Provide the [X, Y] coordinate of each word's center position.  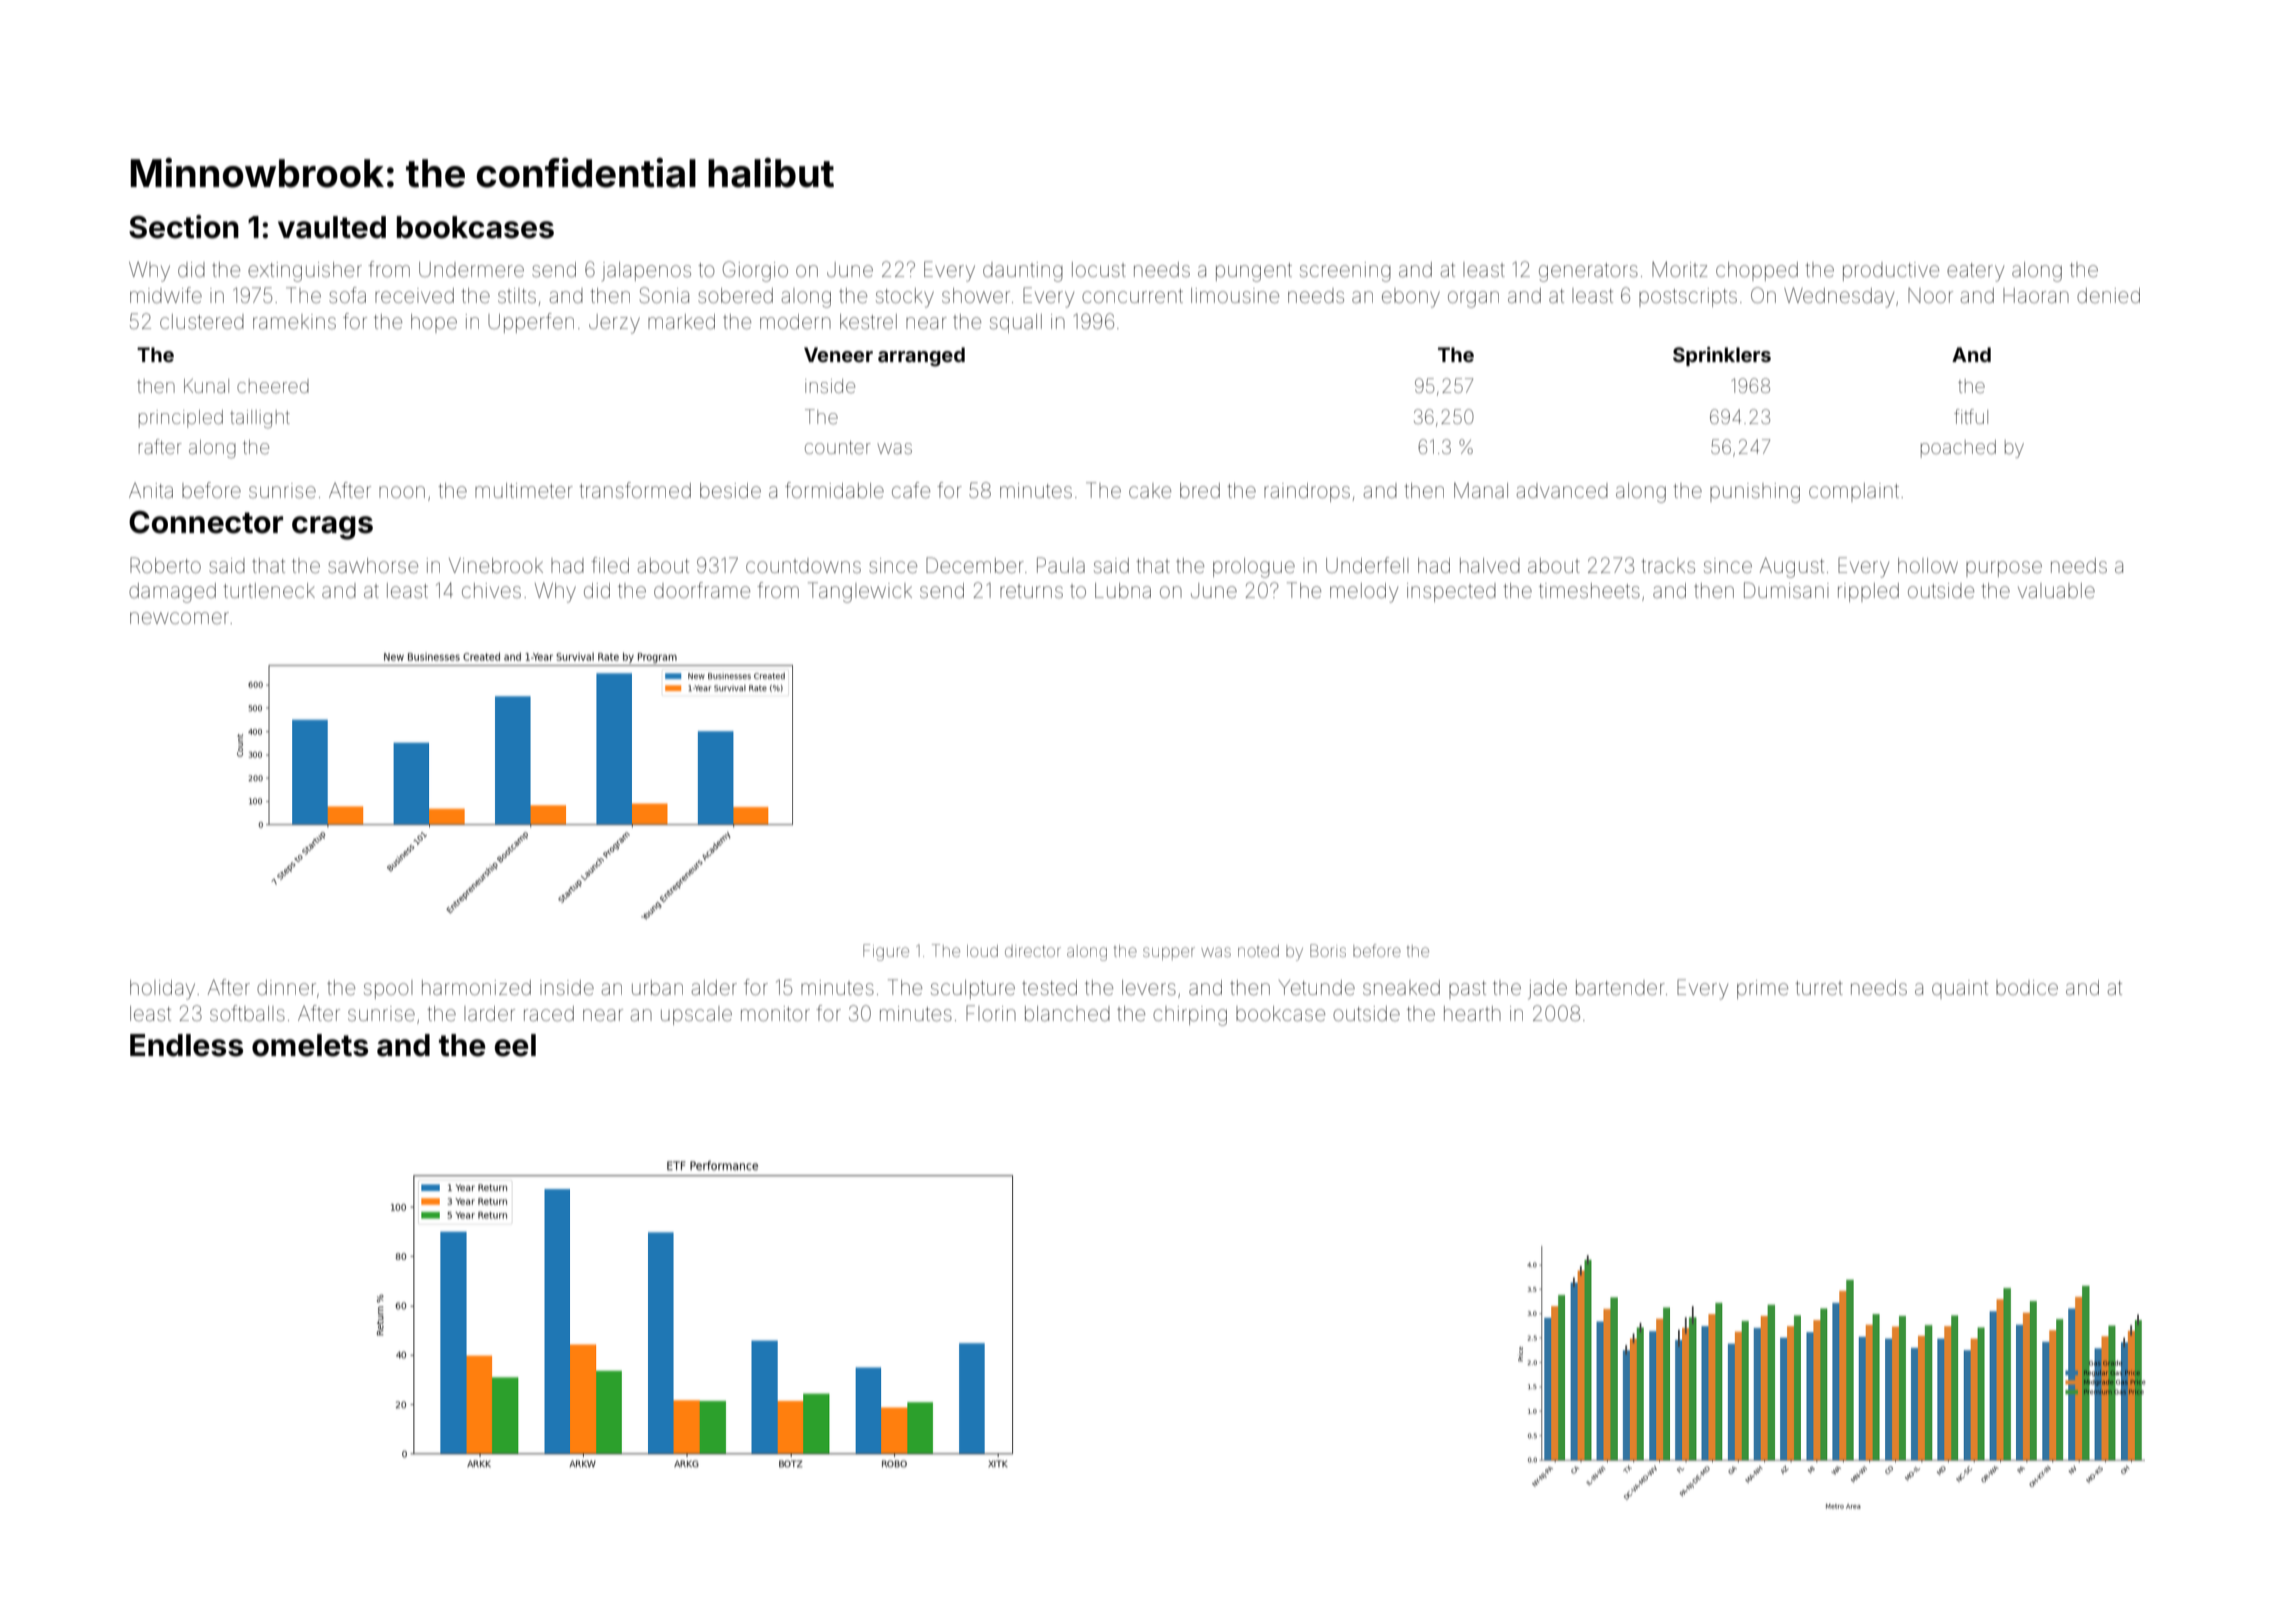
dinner [286, 987]
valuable [2056, 590]
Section [184, 227]
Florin [991, 1013]
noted [1258, 951]
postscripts [1688, 297]
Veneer [838, 354]
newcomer [179, 618]
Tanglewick [860, 592]
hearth [1472, 1014]
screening [1345, 272]
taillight [260, 419]
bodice [2027, 987]
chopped [1757, 271]
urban [657, 987]
